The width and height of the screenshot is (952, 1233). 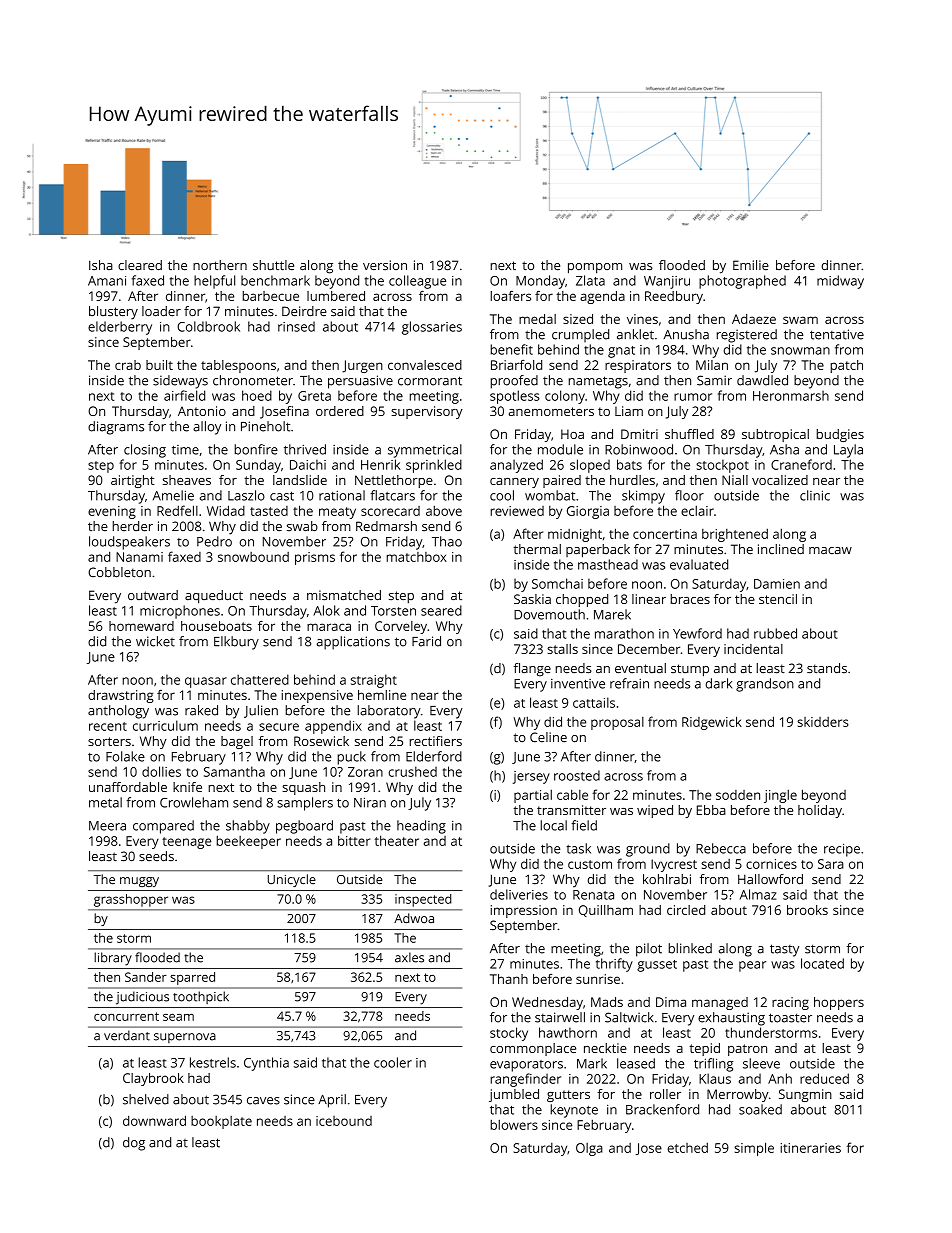 I want to click on dog, so click(x=134, y=1144).
